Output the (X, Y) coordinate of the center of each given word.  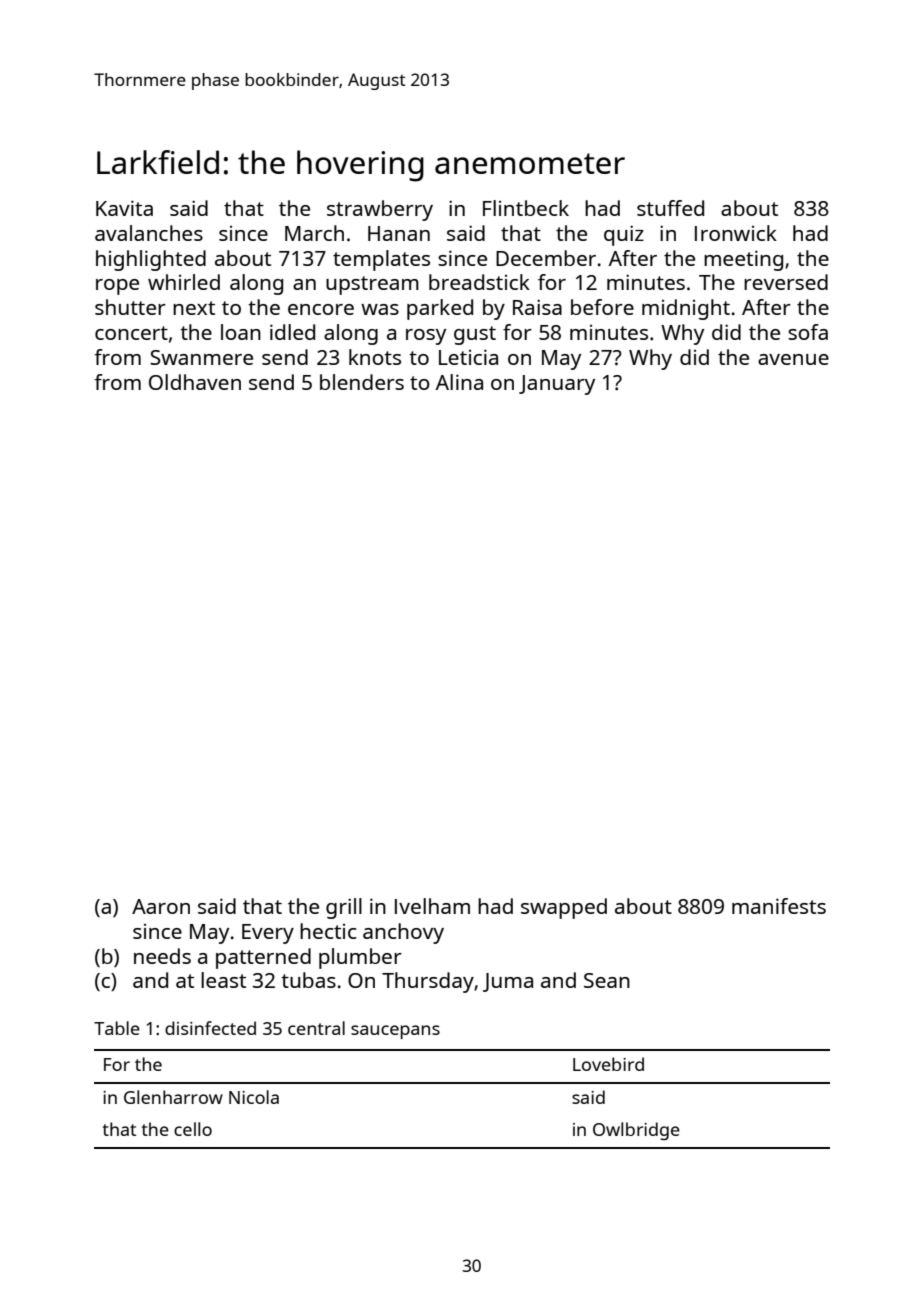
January (557, 385)
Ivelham (432, 906)
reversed (786, 282)
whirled (184, 282)
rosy (426, 337)
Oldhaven (195, 382)
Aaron (161, 906)
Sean (607, 980)
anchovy (403, 933)
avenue (793, 359)
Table (117, 1028)
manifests (779, 906)
